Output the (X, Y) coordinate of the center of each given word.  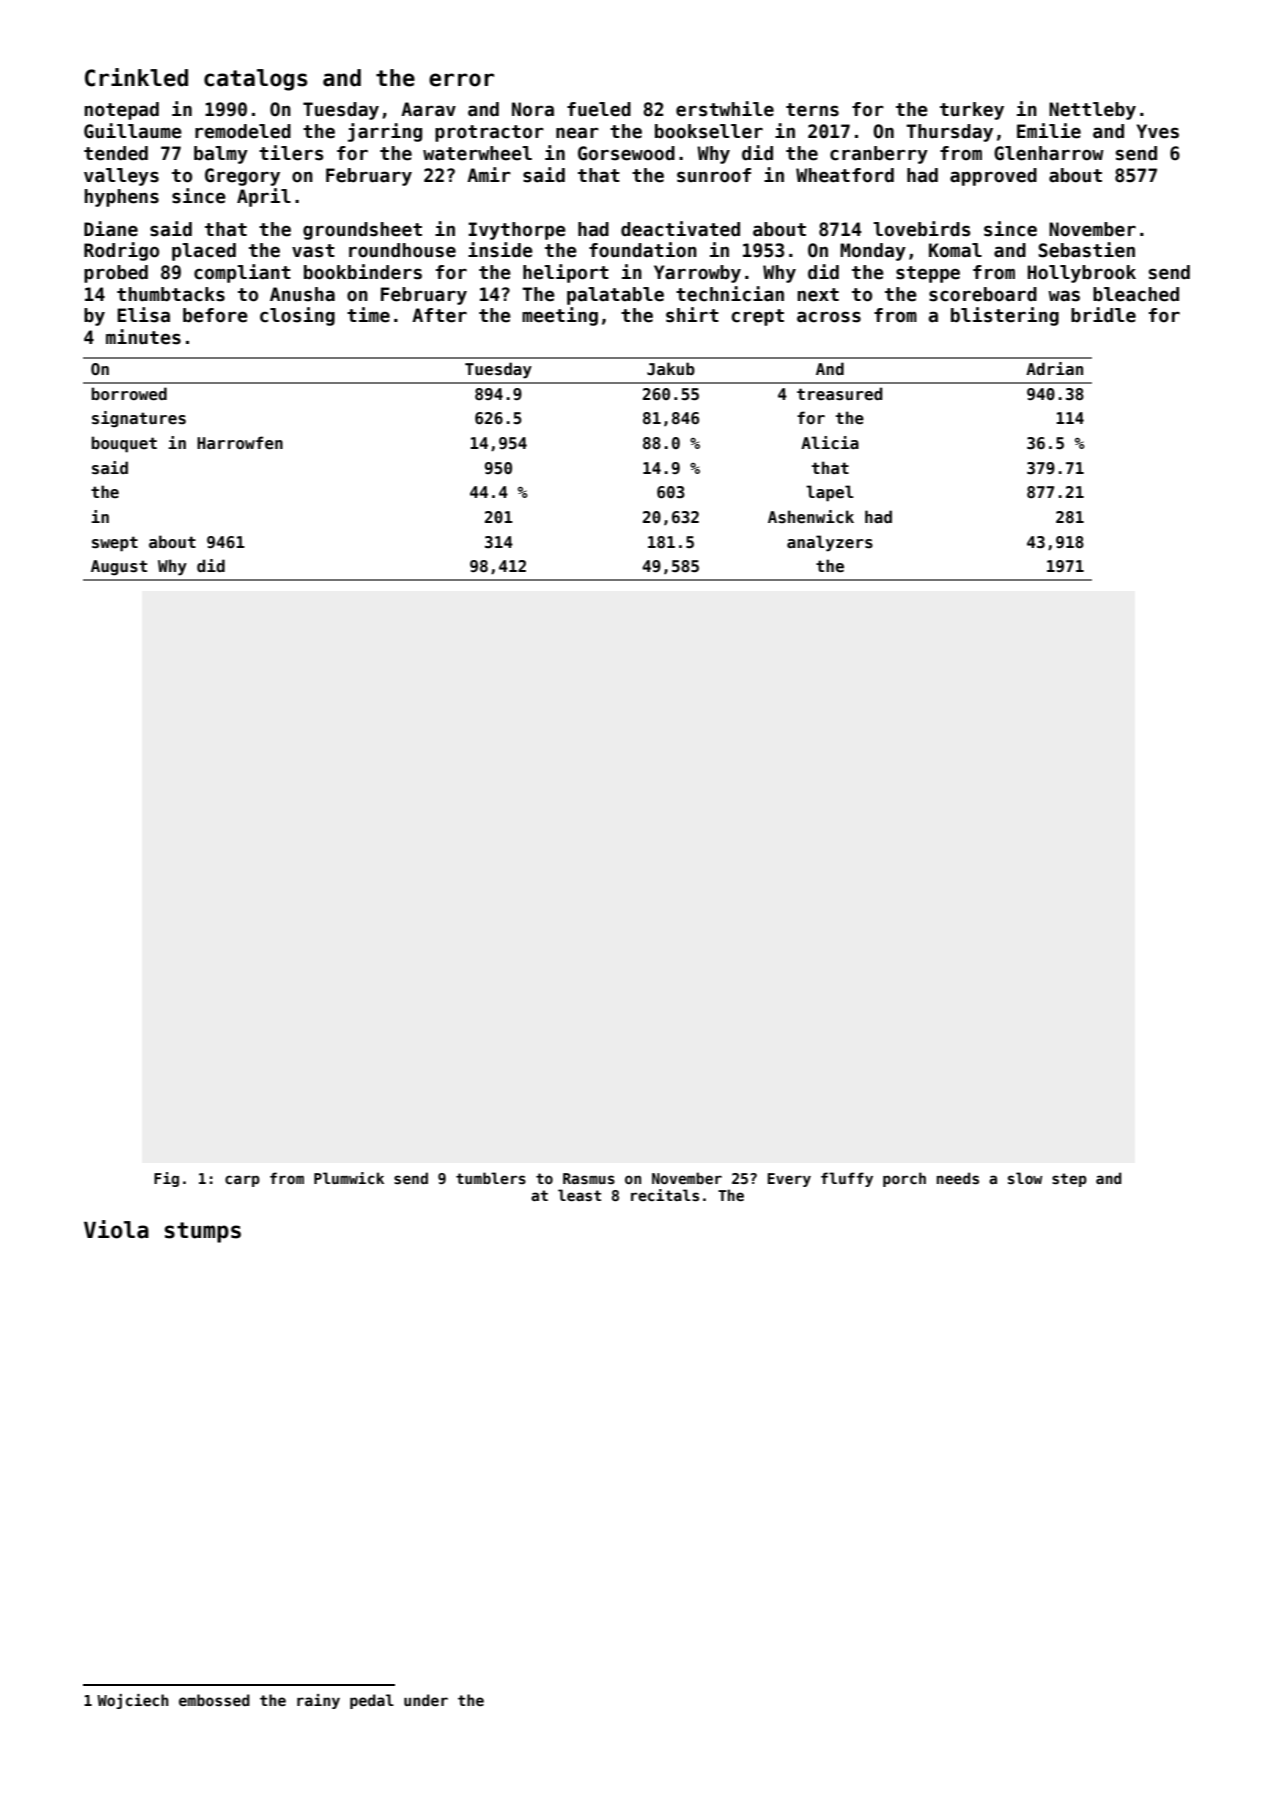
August (119, 568)
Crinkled (136, 77)
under (426, 1700)
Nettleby (1092, 111)
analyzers (830, 543)
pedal (372, 1701)
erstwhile (725, 109)
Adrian (1054, 368)
